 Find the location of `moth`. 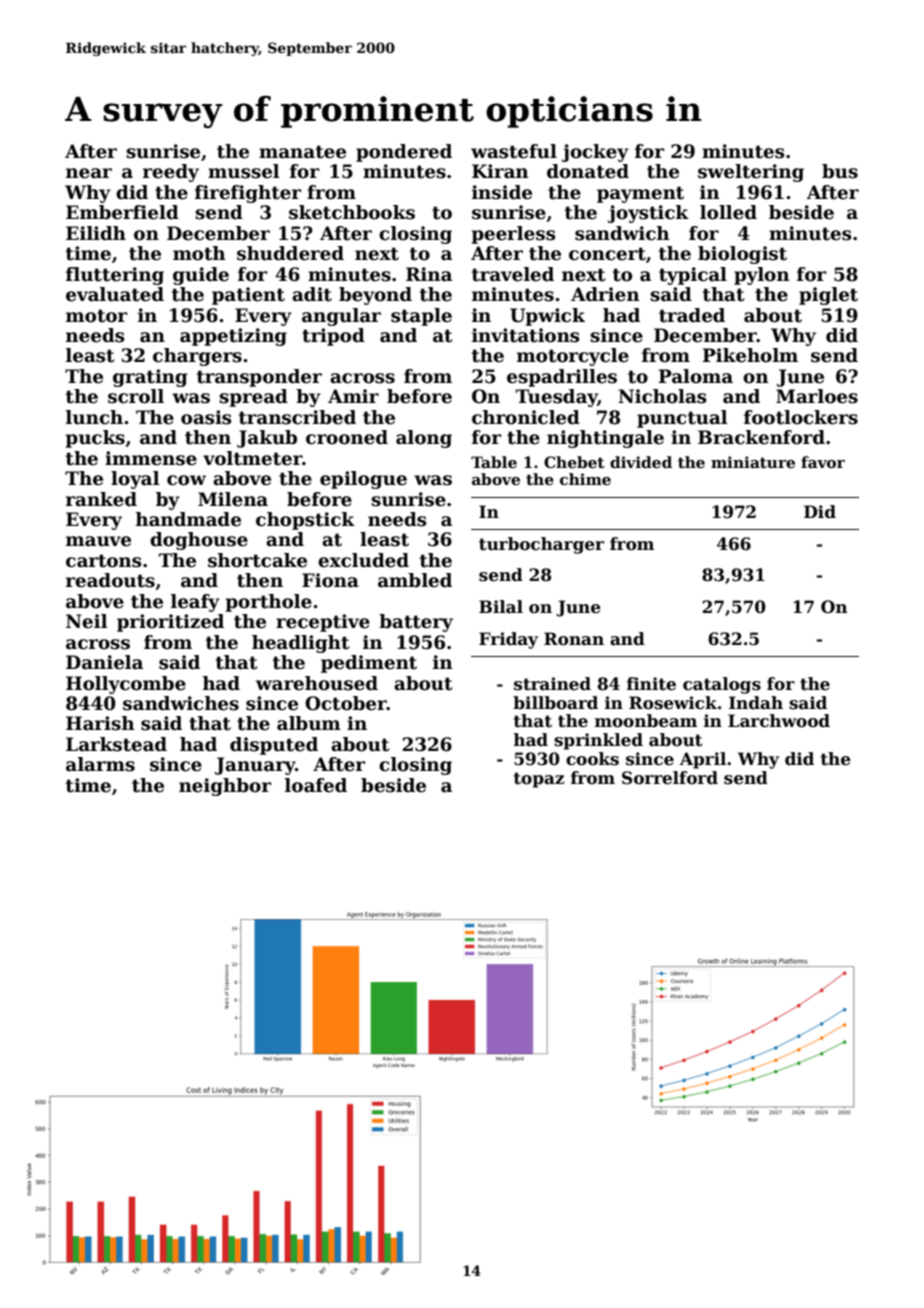

moth is located at coordinates (199, 253).
